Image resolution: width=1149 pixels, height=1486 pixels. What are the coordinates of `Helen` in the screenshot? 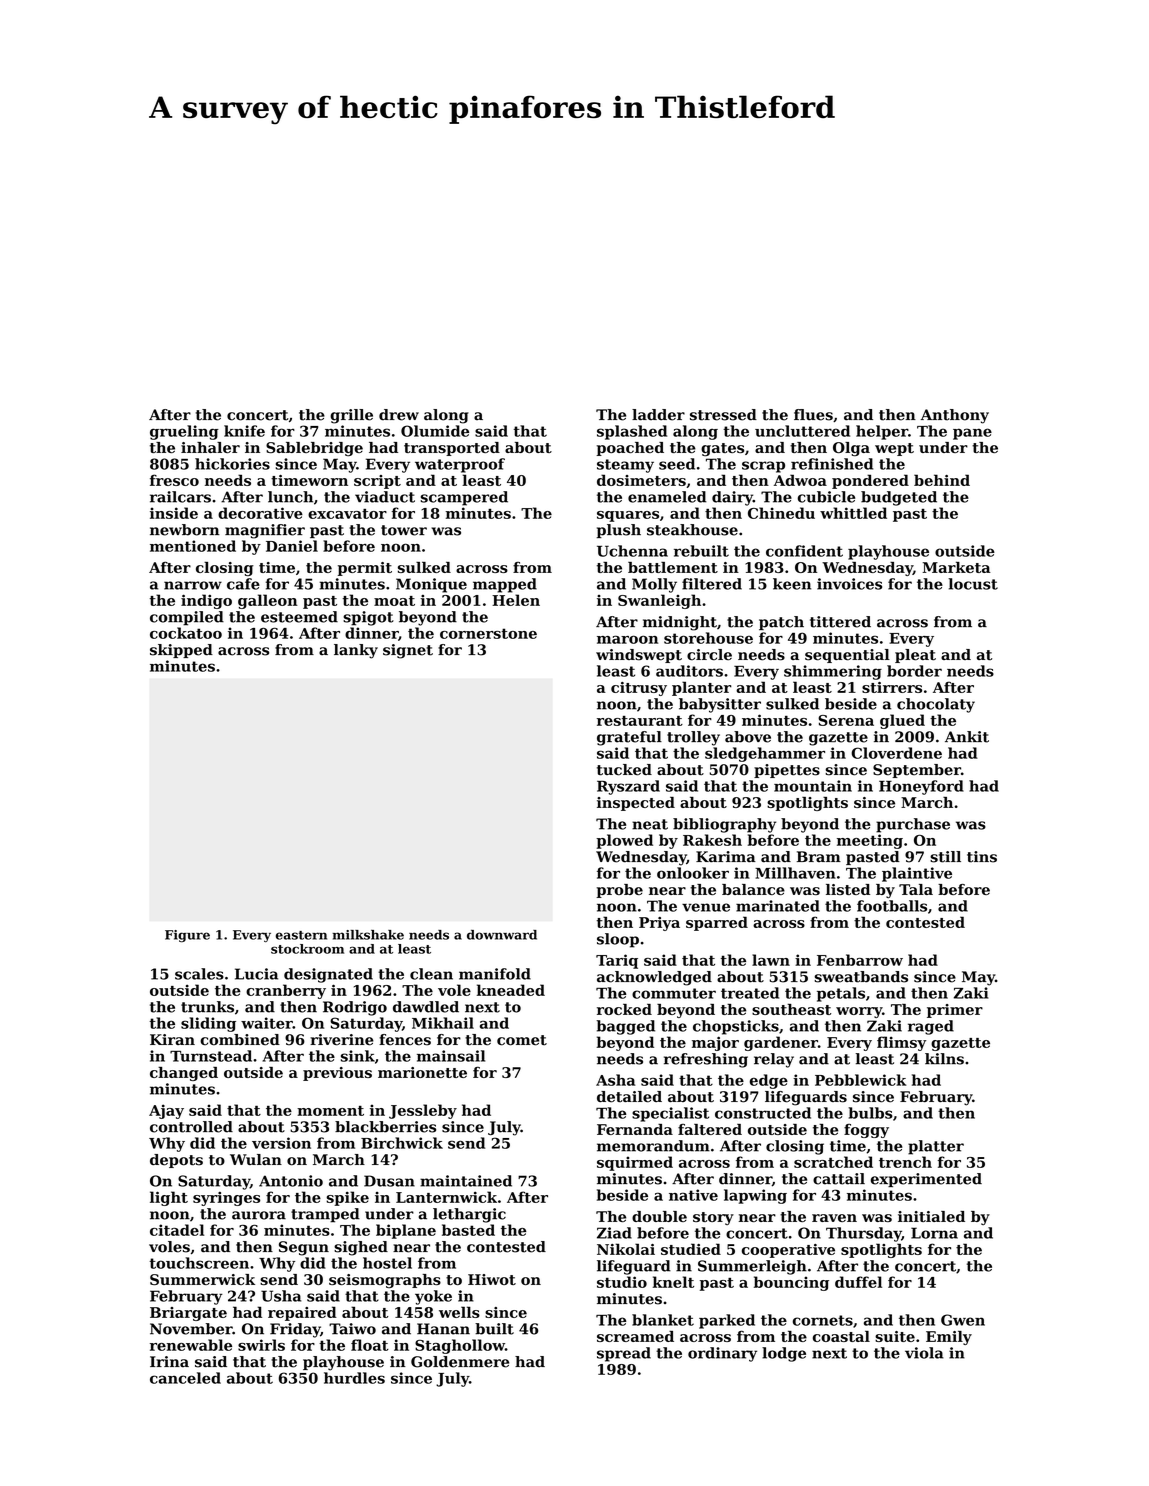 It's located at (516, 600).
